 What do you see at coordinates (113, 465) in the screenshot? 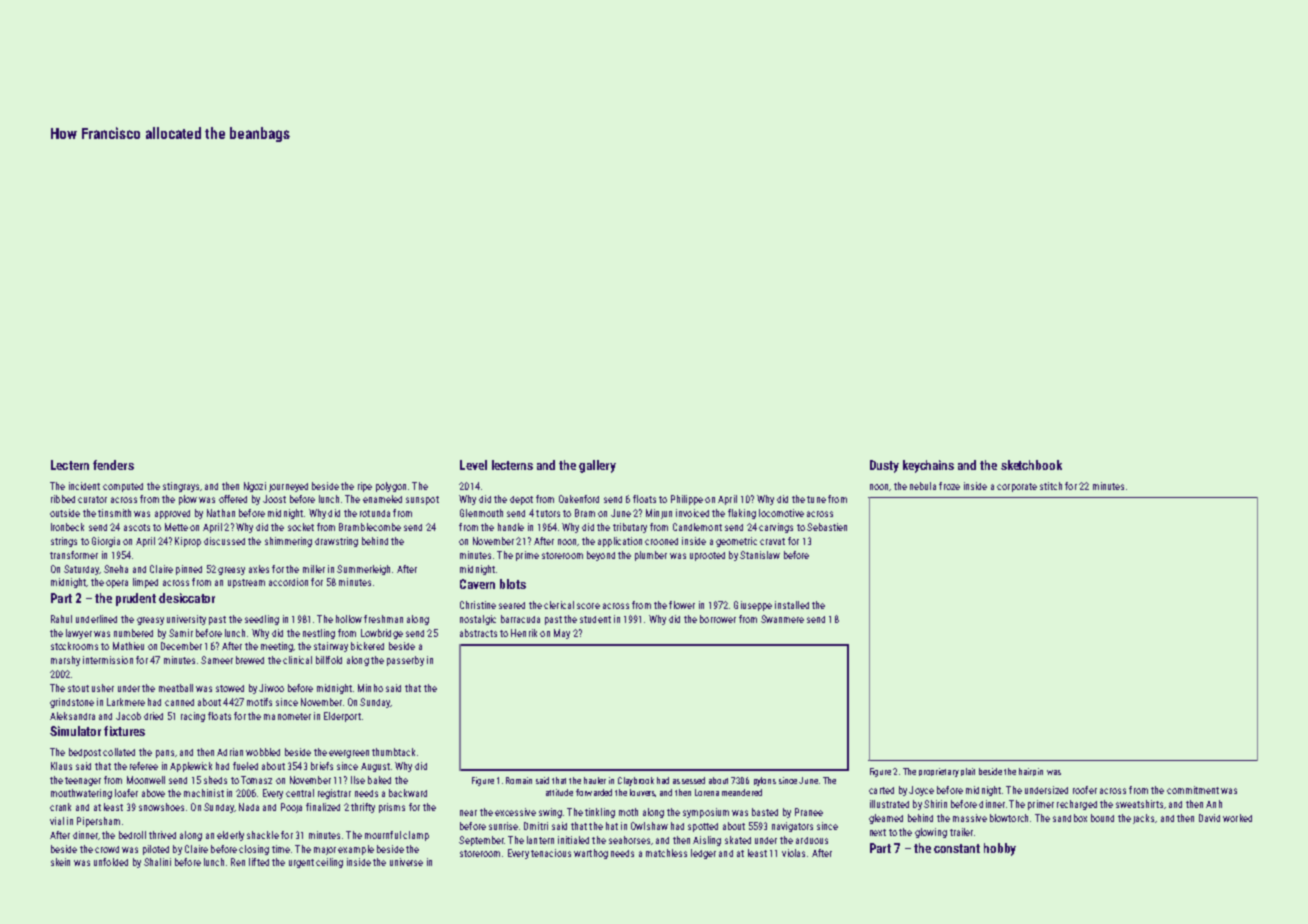
I see `fenders` at bounding box center [113, 465].
